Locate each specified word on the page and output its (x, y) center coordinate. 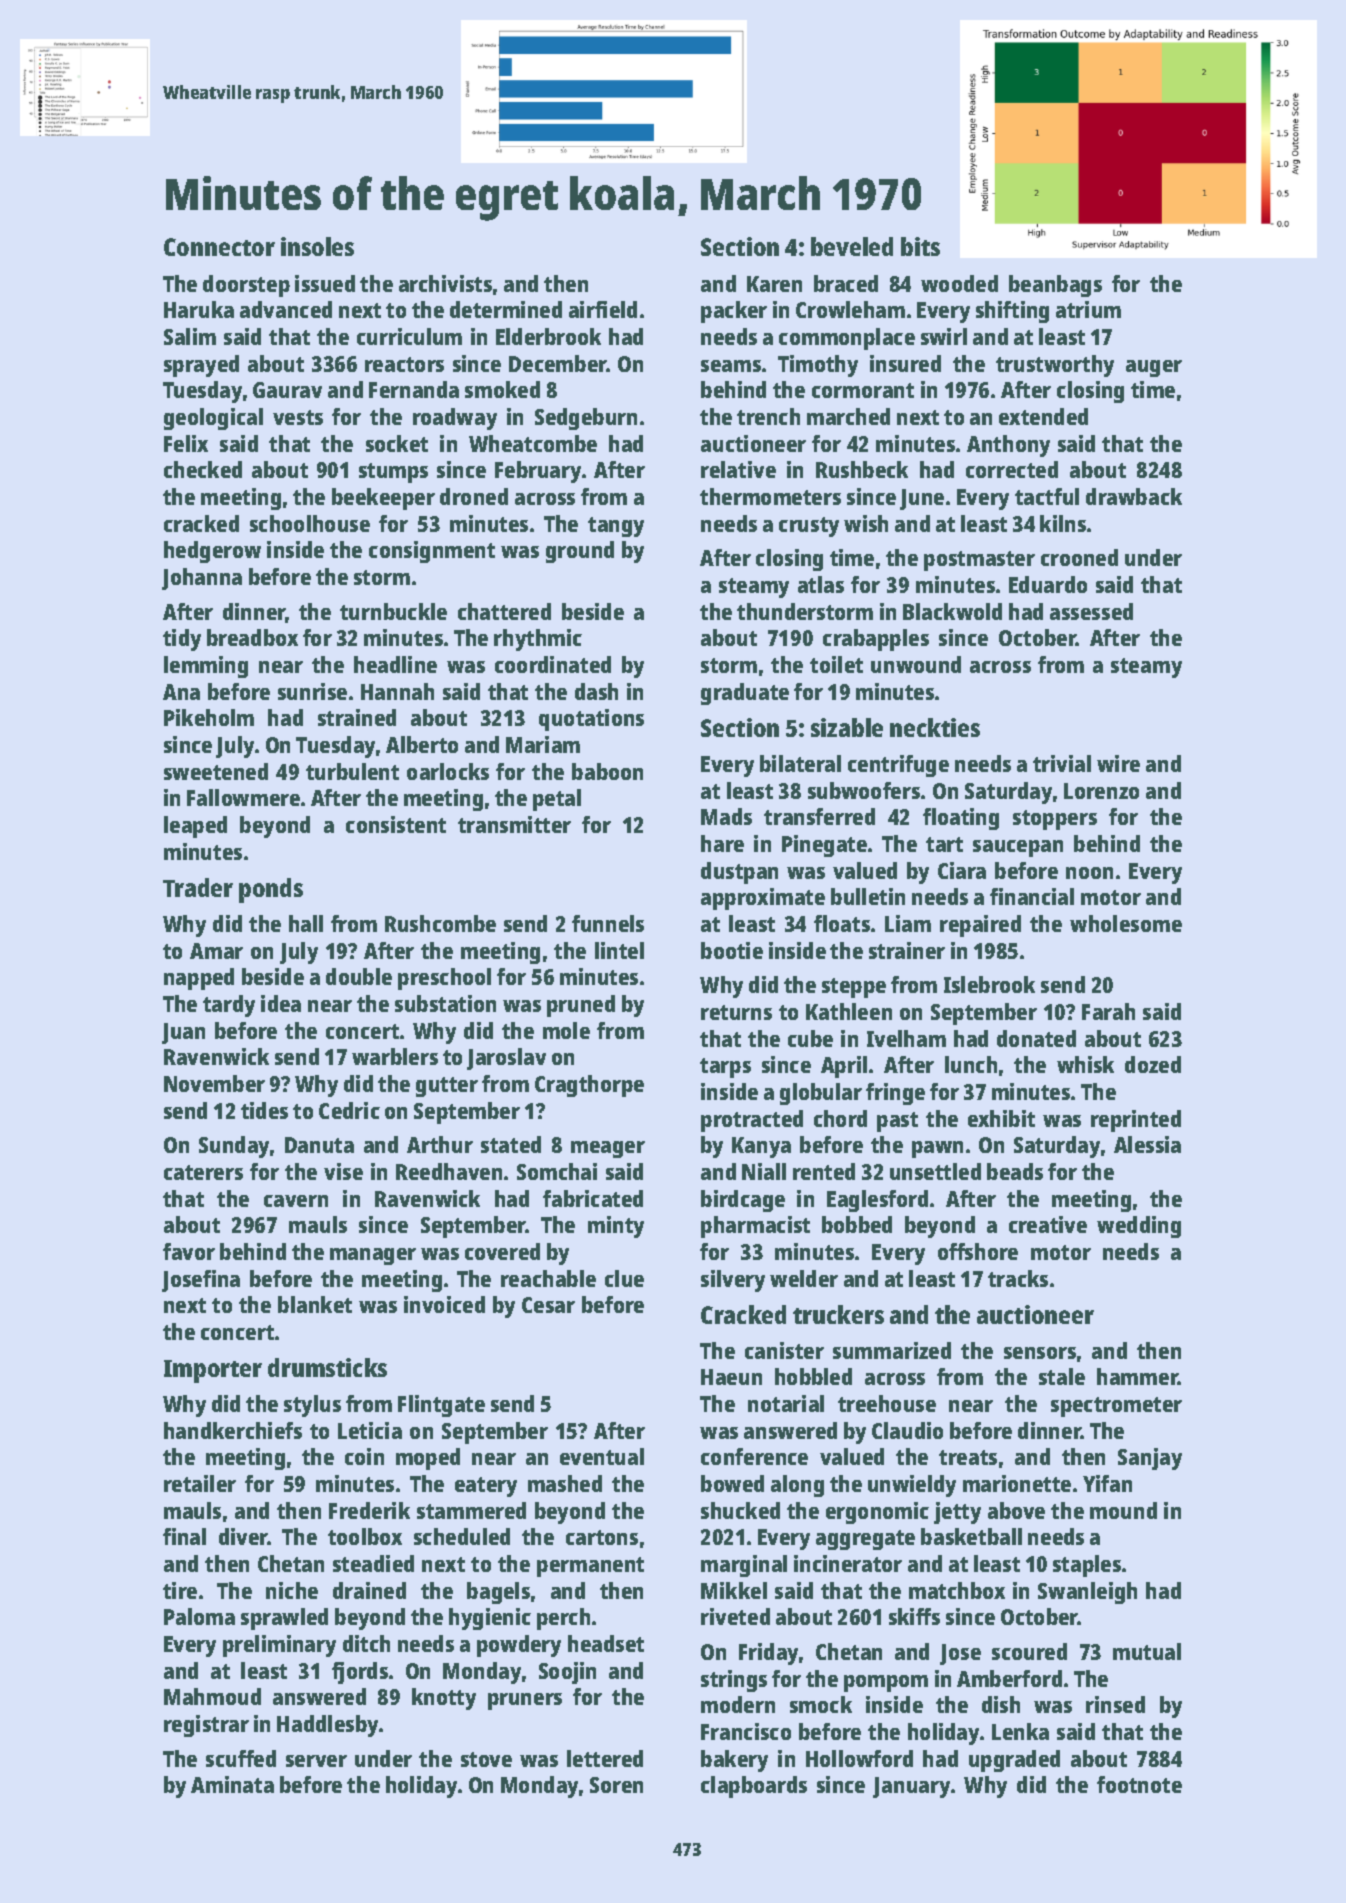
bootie (732, 950)
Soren (616, 1785)
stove (486, 1759)
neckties (935, 727)
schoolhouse (310, 523)
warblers (395, 1056)
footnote (1139, 1784)
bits (920, 246)
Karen (774, 284)
